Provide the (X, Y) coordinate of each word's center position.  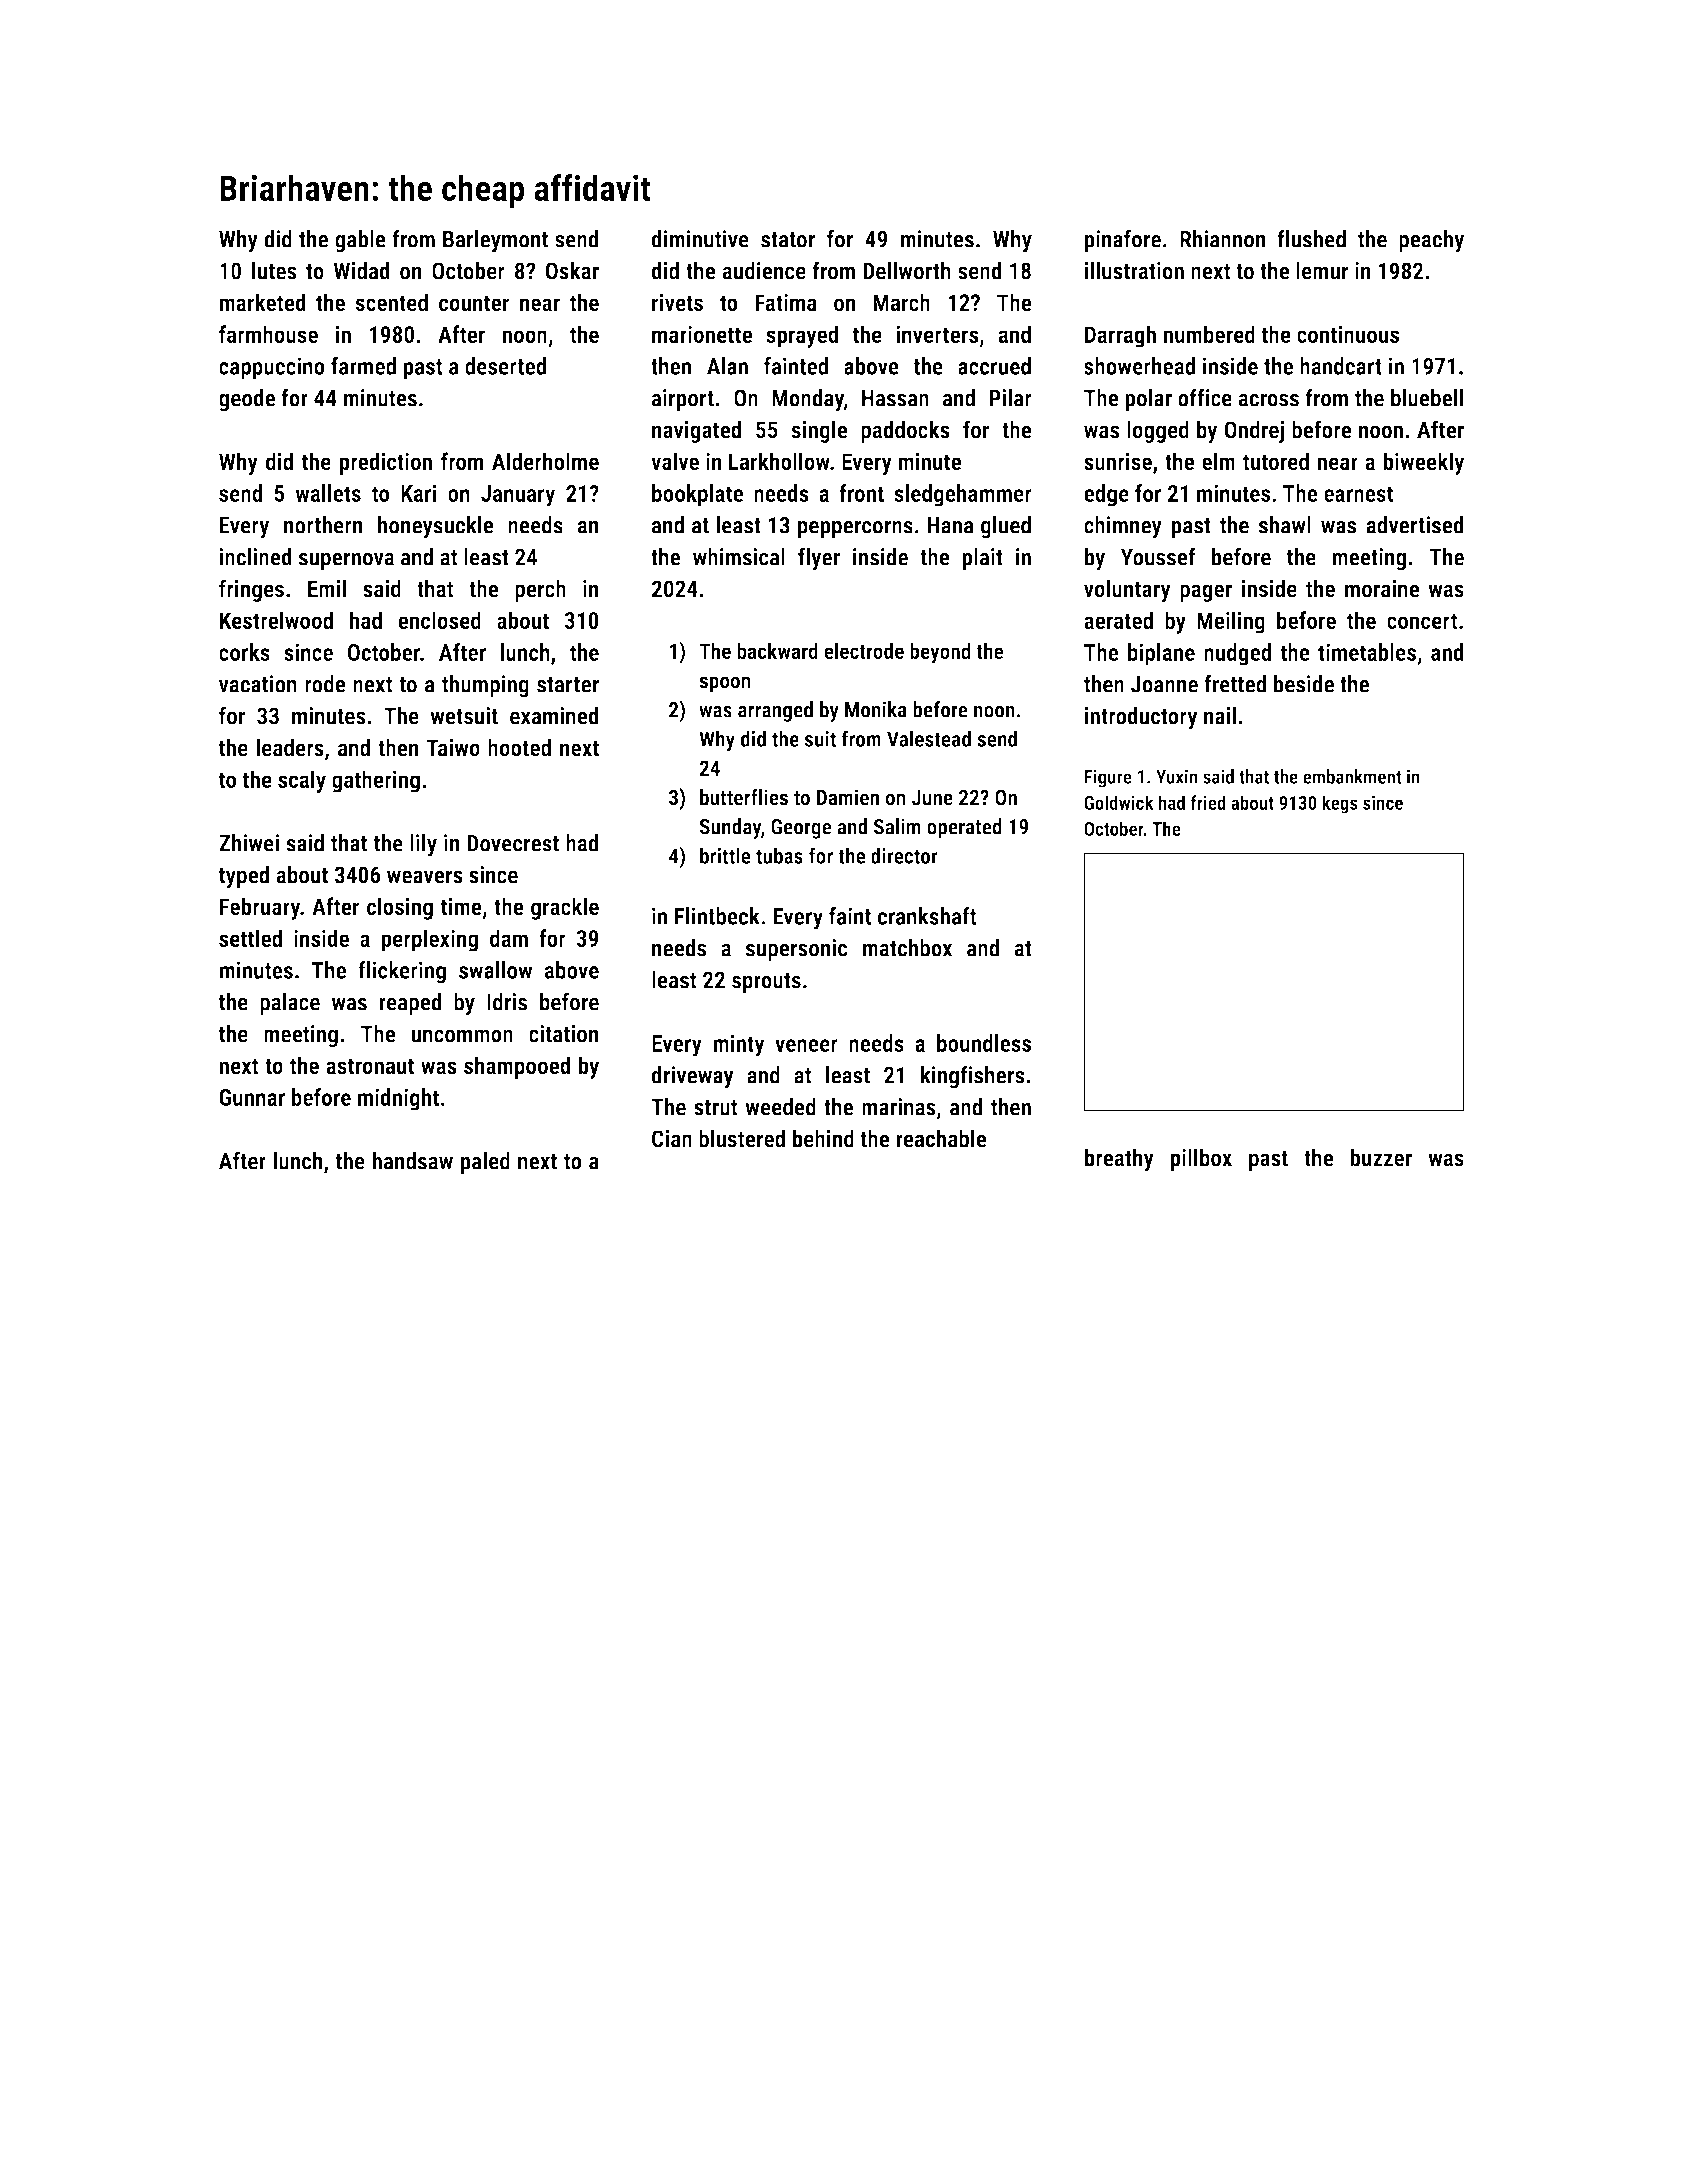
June (932, 798)
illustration (1134, 270)
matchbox (907, 948)
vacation (258, 684)
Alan (727, 366)
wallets (328, 493)
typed (244, 876)
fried (1208, 802)
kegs (1340, 804)
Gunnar (252, 1097)
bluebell (1427, 398)
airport (683, 400)
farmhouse (268, 334)
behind (823, 1138)
